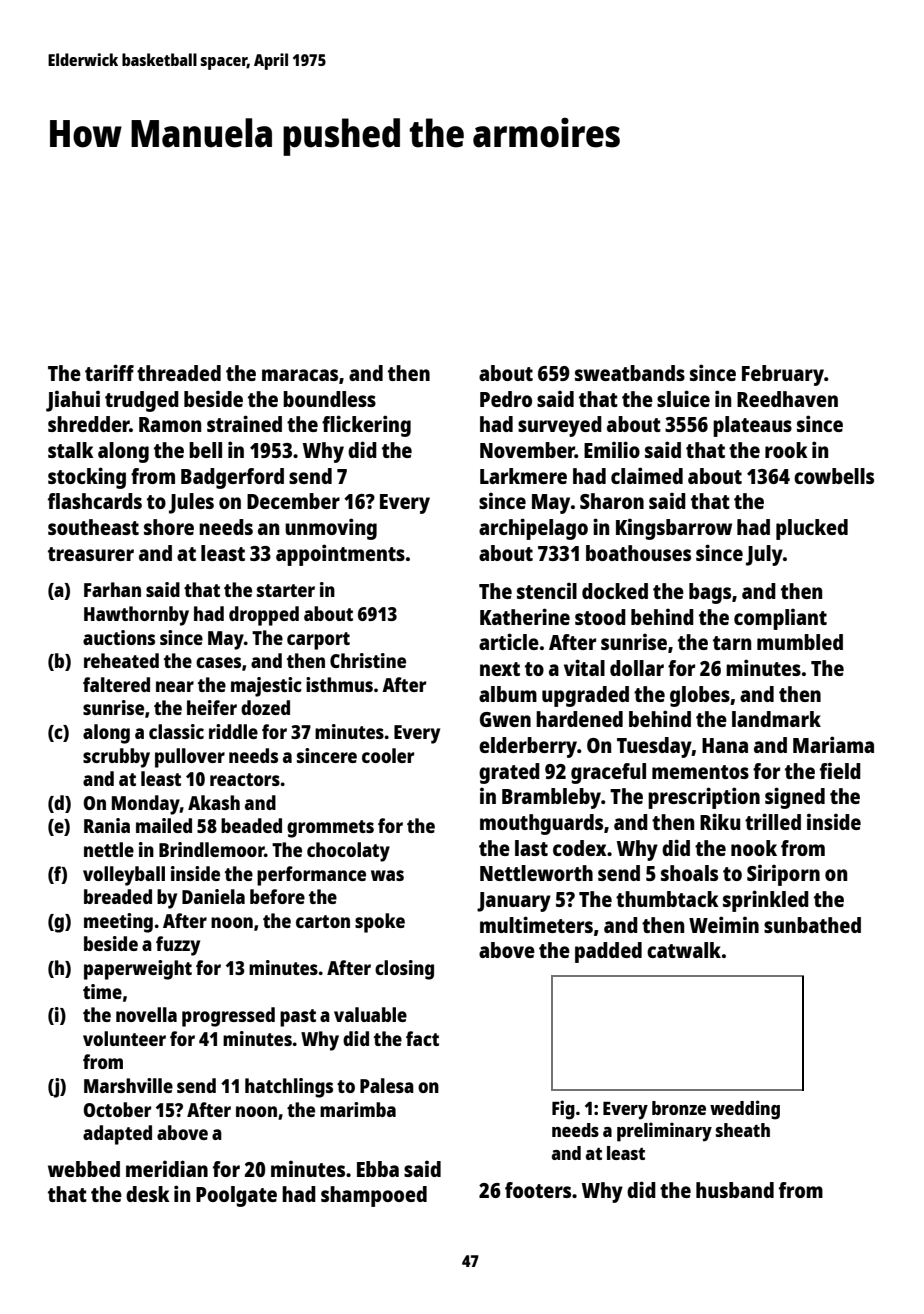 The width and height of the screenshot is (924, 1314). What do you see at coordinates (374, 1196) in the screenshot?
I see `shampooed` at bounding box center [374, 1196].
